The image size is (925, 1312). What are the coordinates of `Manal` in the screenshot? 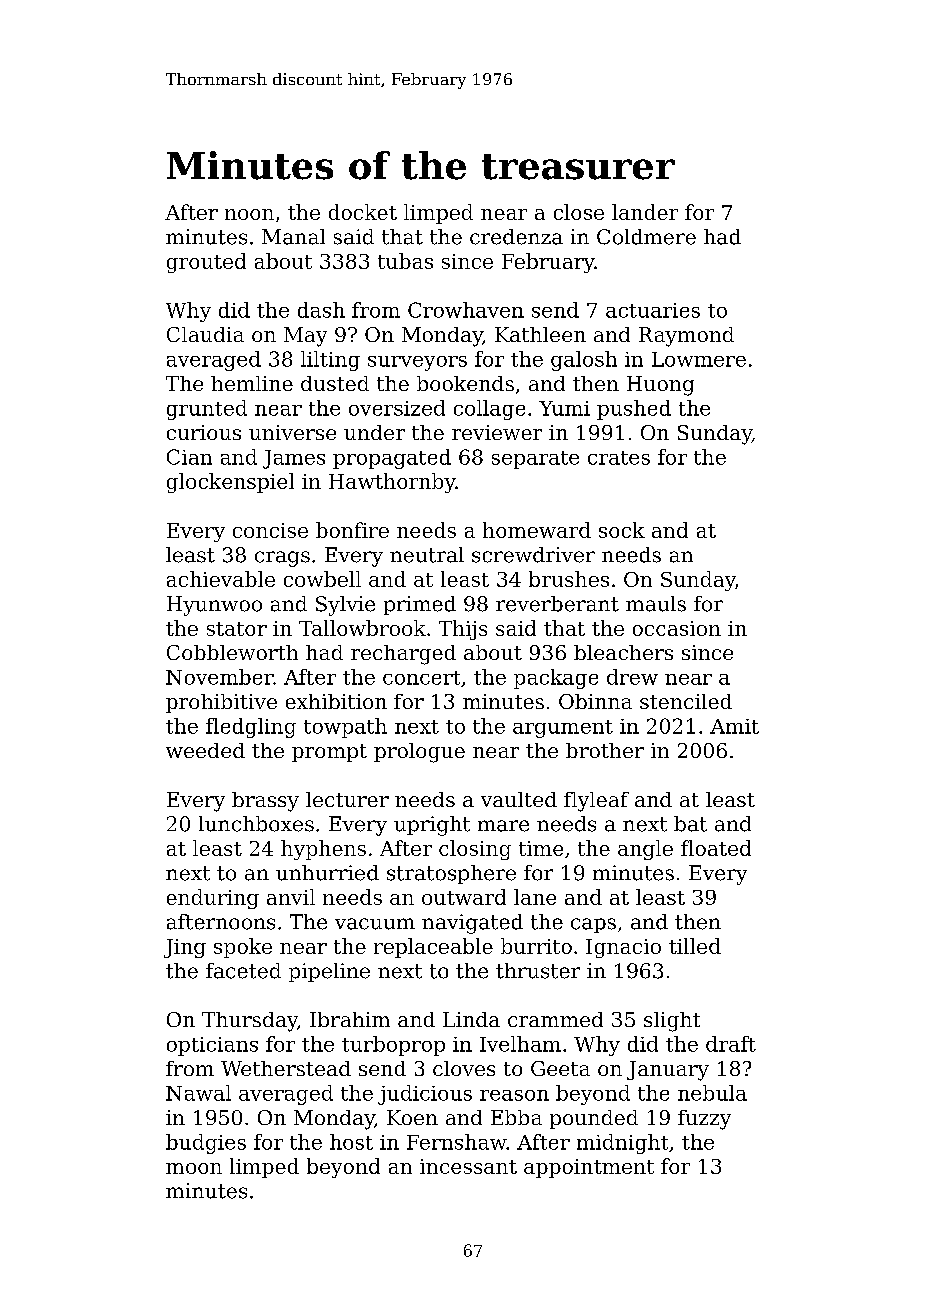 It's located at (293, 237).
